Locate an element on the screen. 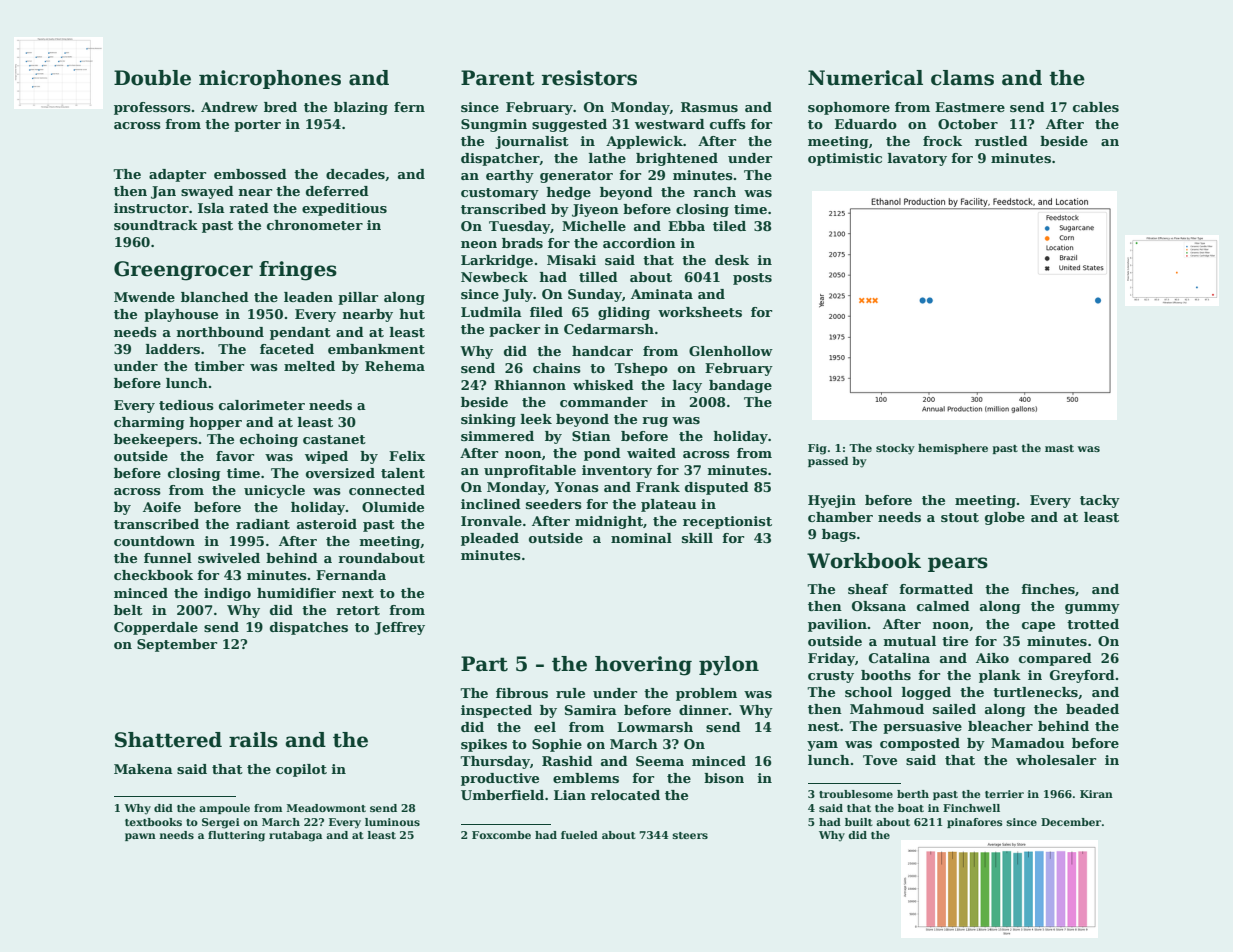 The image size is (1233, 952). bred is located at coordinates (280, 107).
